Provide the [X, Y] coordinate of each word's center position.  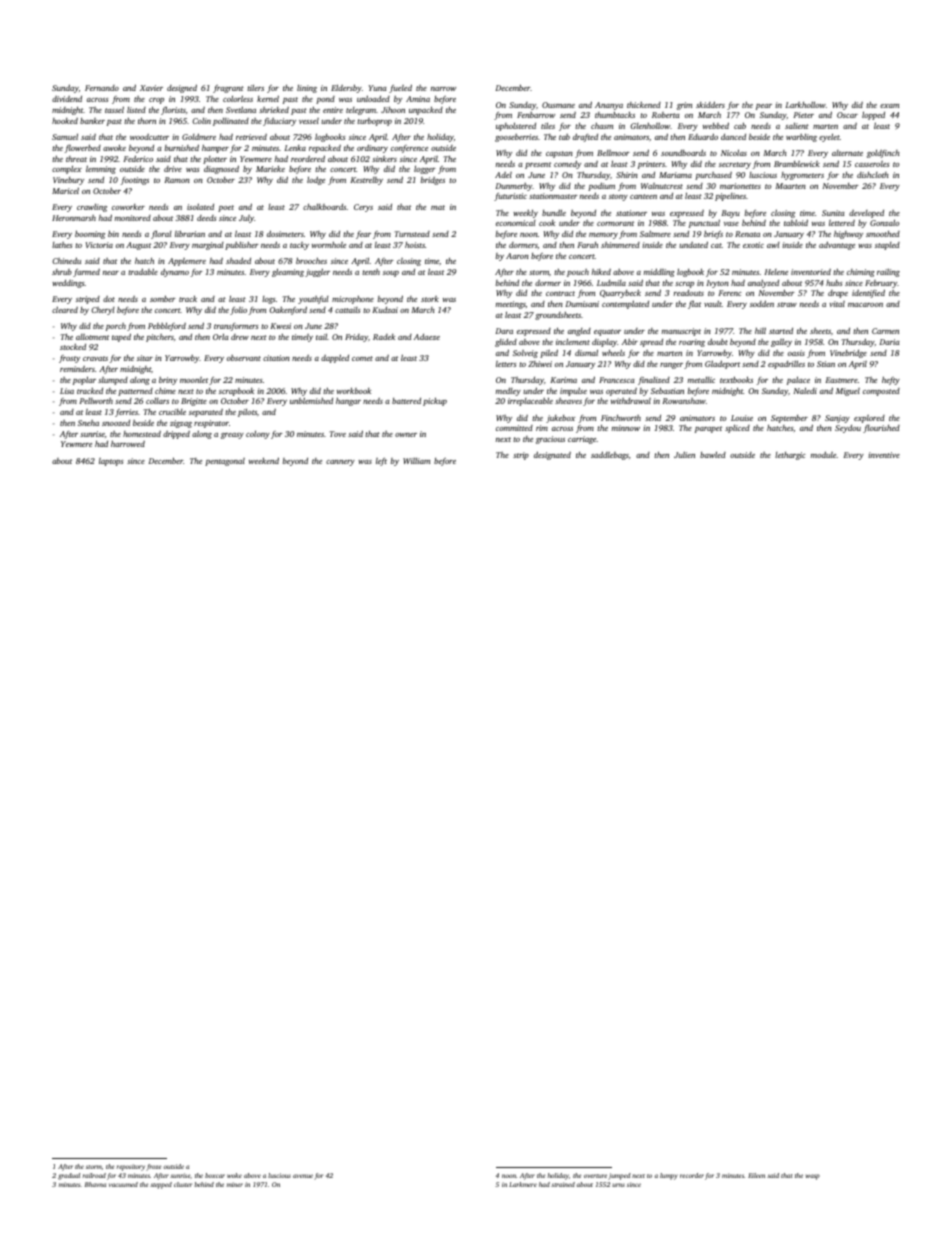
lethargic [790, 456]
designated [552, 455]
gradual [69, 1176]
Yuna [378, 88]
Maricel [65, 191]
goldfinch [883, 154]
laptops [111, 462]
